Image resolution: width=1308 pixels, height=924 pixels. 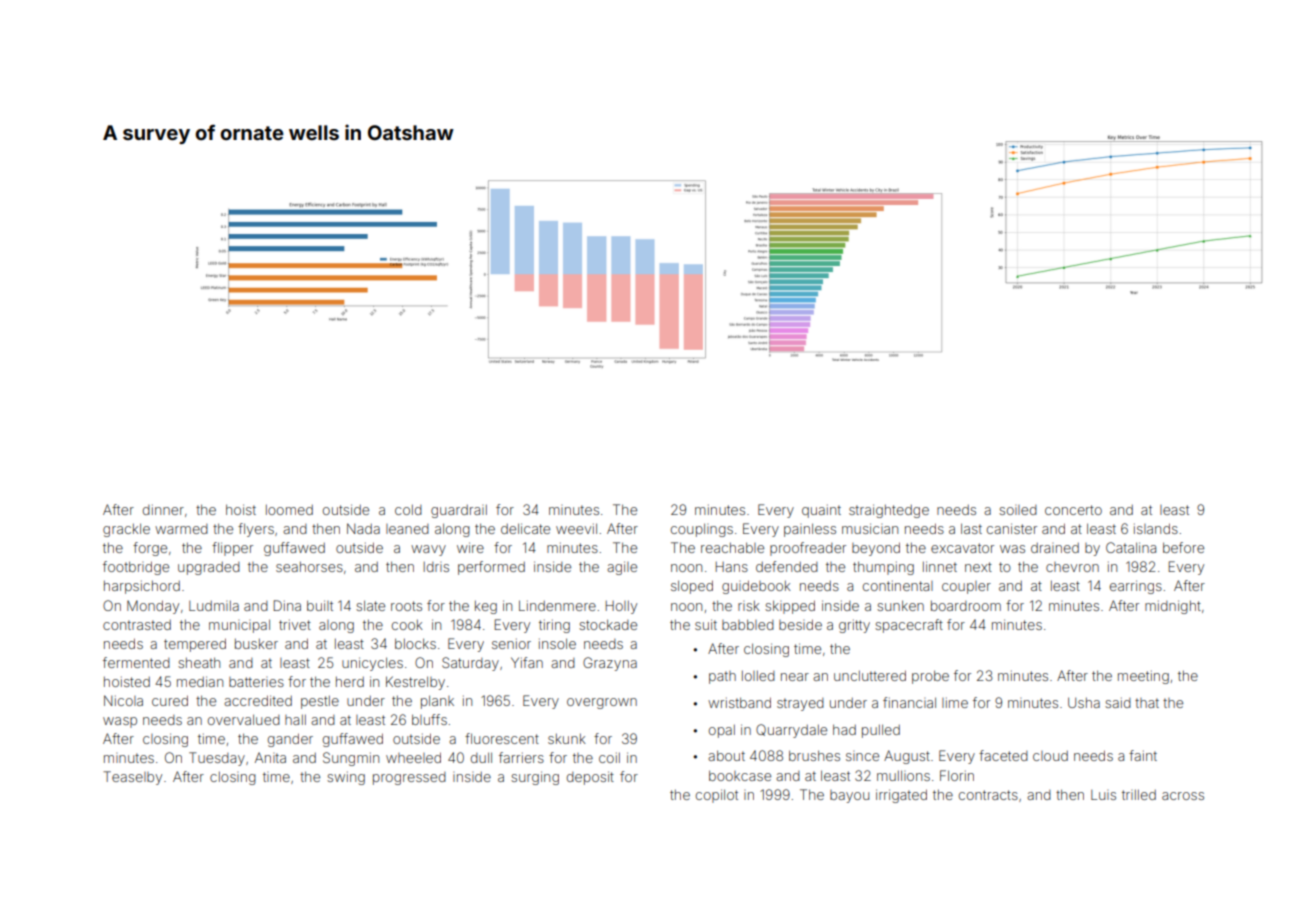 What do you see at coordinates (749, 605) in the image?
I see `risk` at bounding box center [749, 605].
